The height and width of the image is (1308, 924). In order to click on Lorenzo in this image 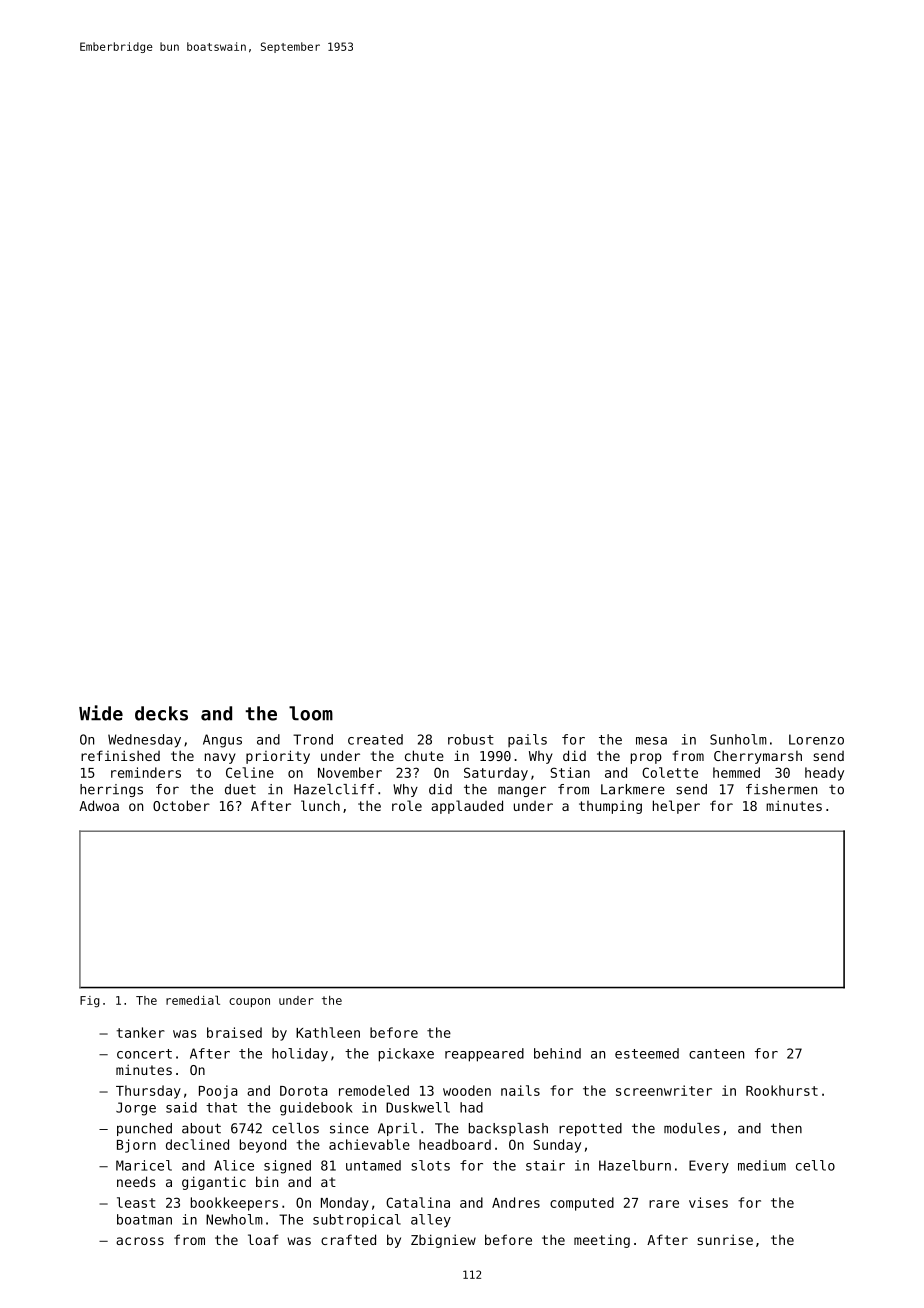, I will do `click(816, 739)`.
